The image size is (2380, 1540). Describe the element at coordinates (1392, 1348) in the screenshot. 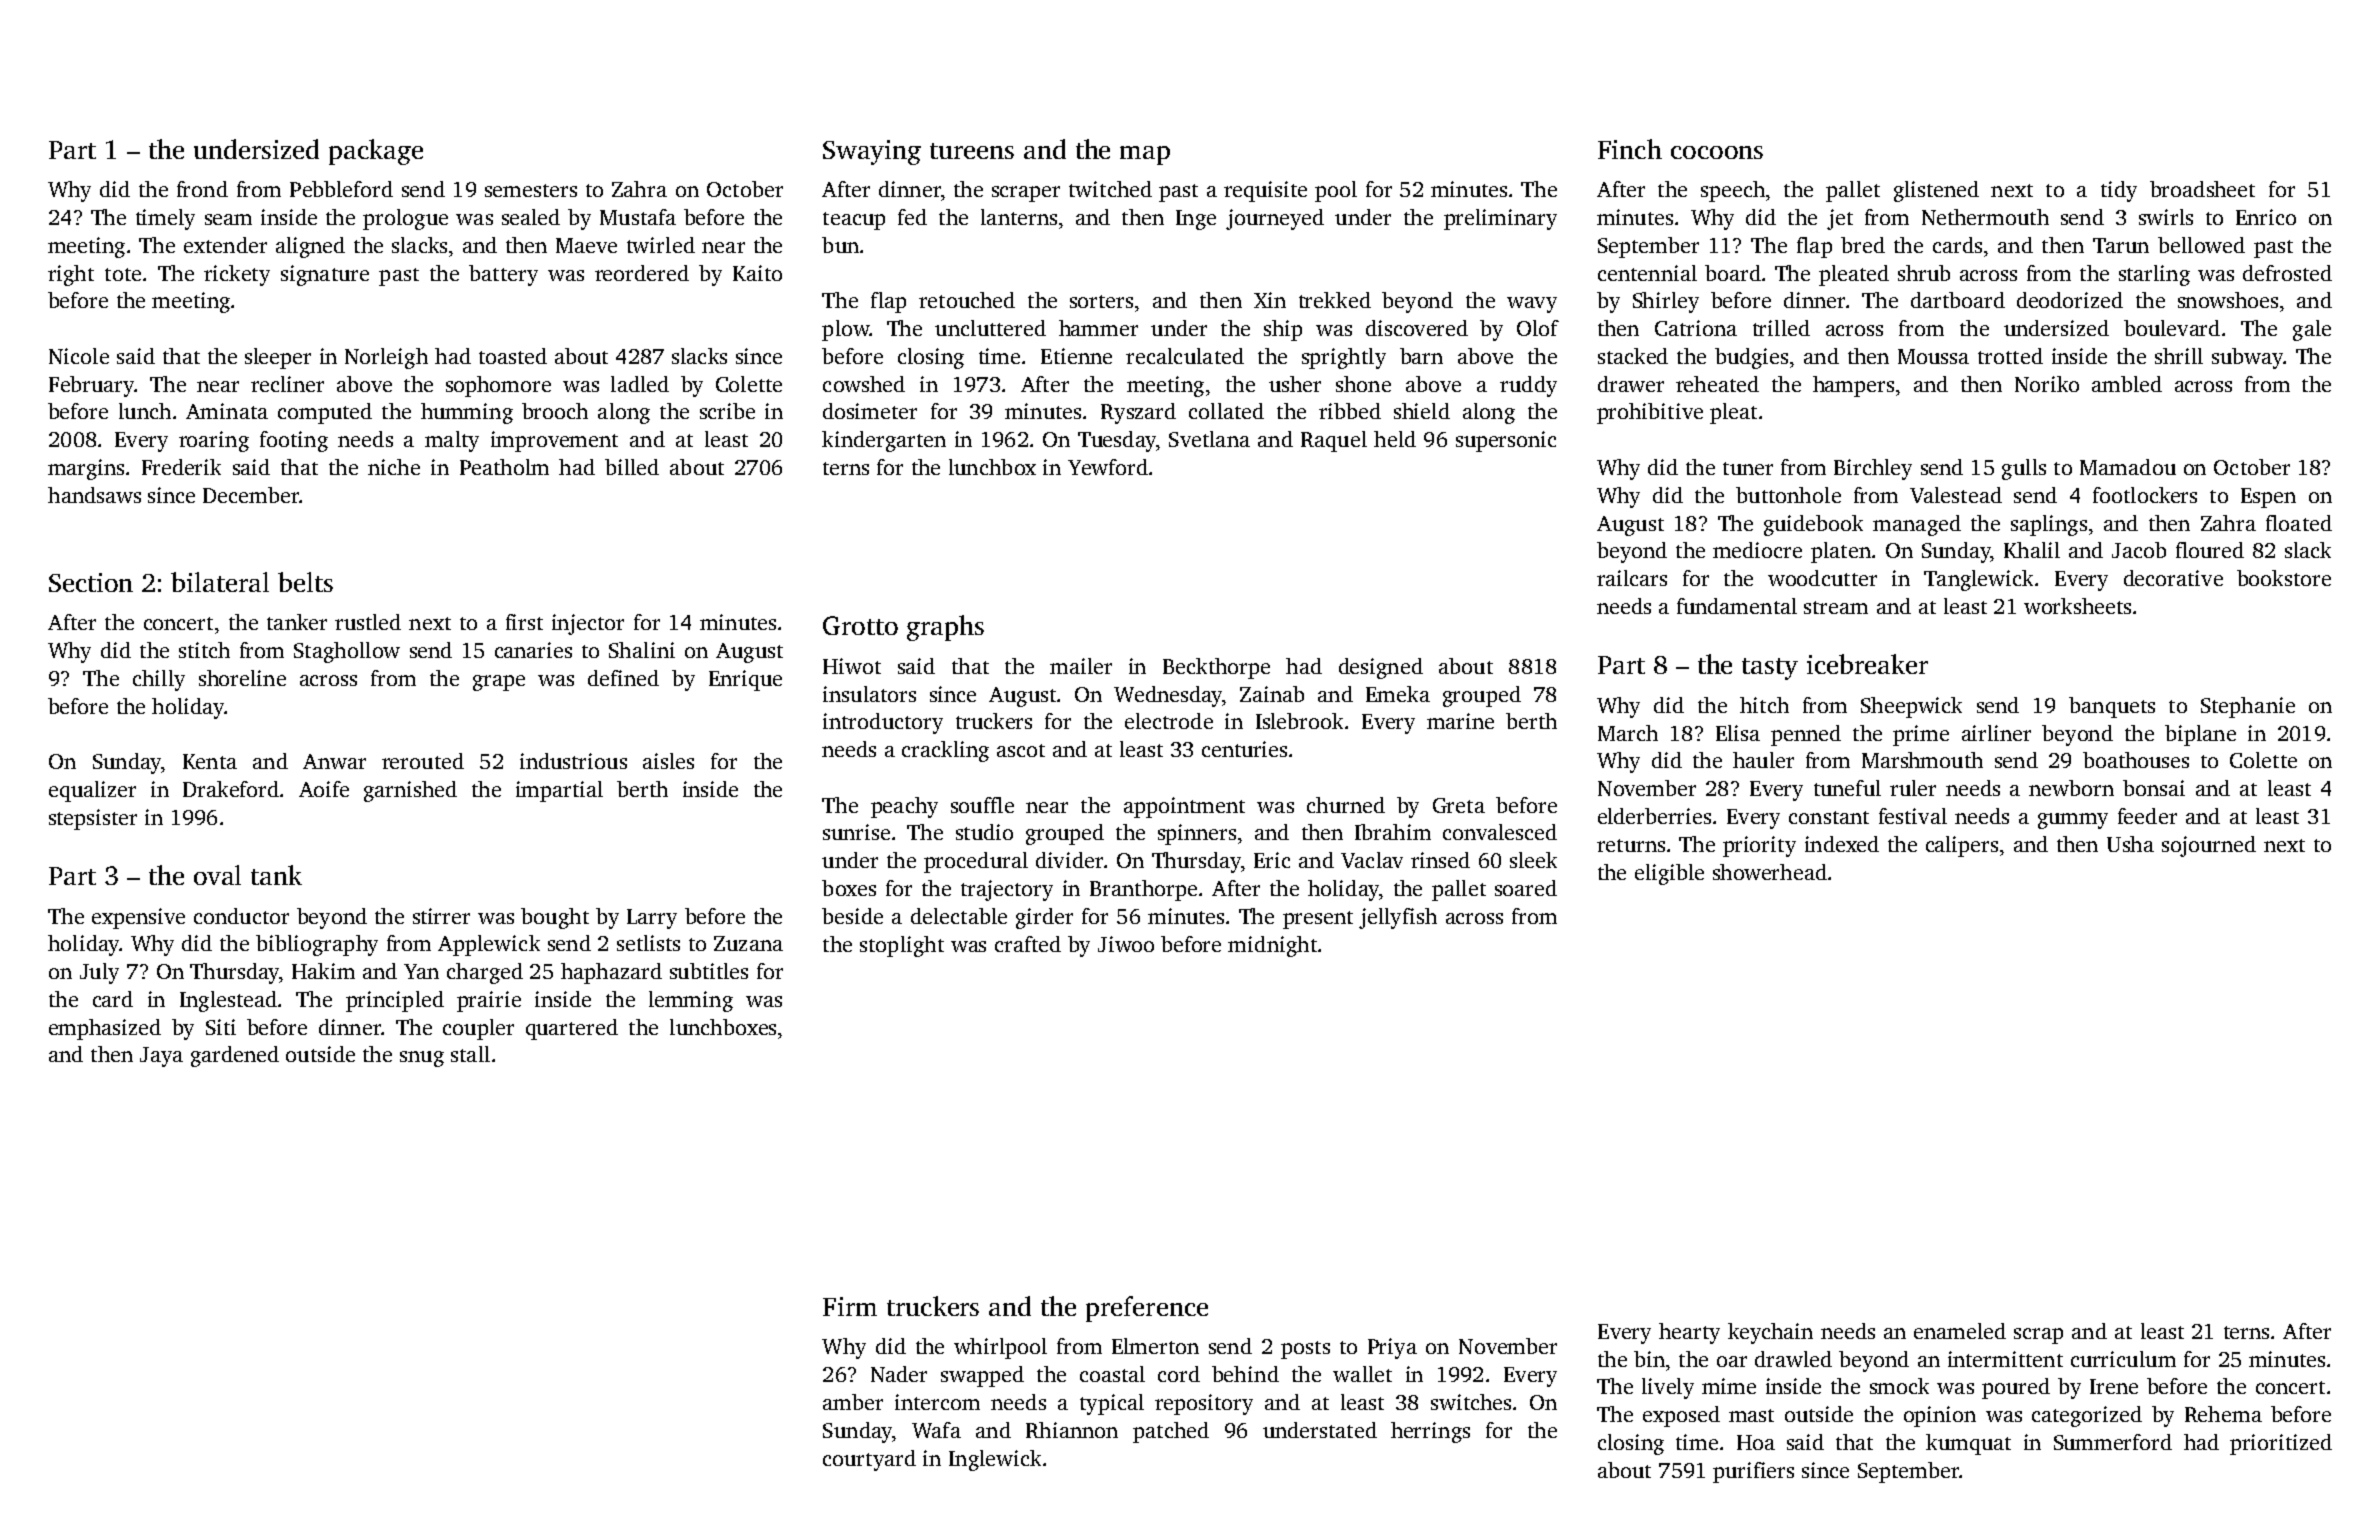

I see `Priya` at that location.
